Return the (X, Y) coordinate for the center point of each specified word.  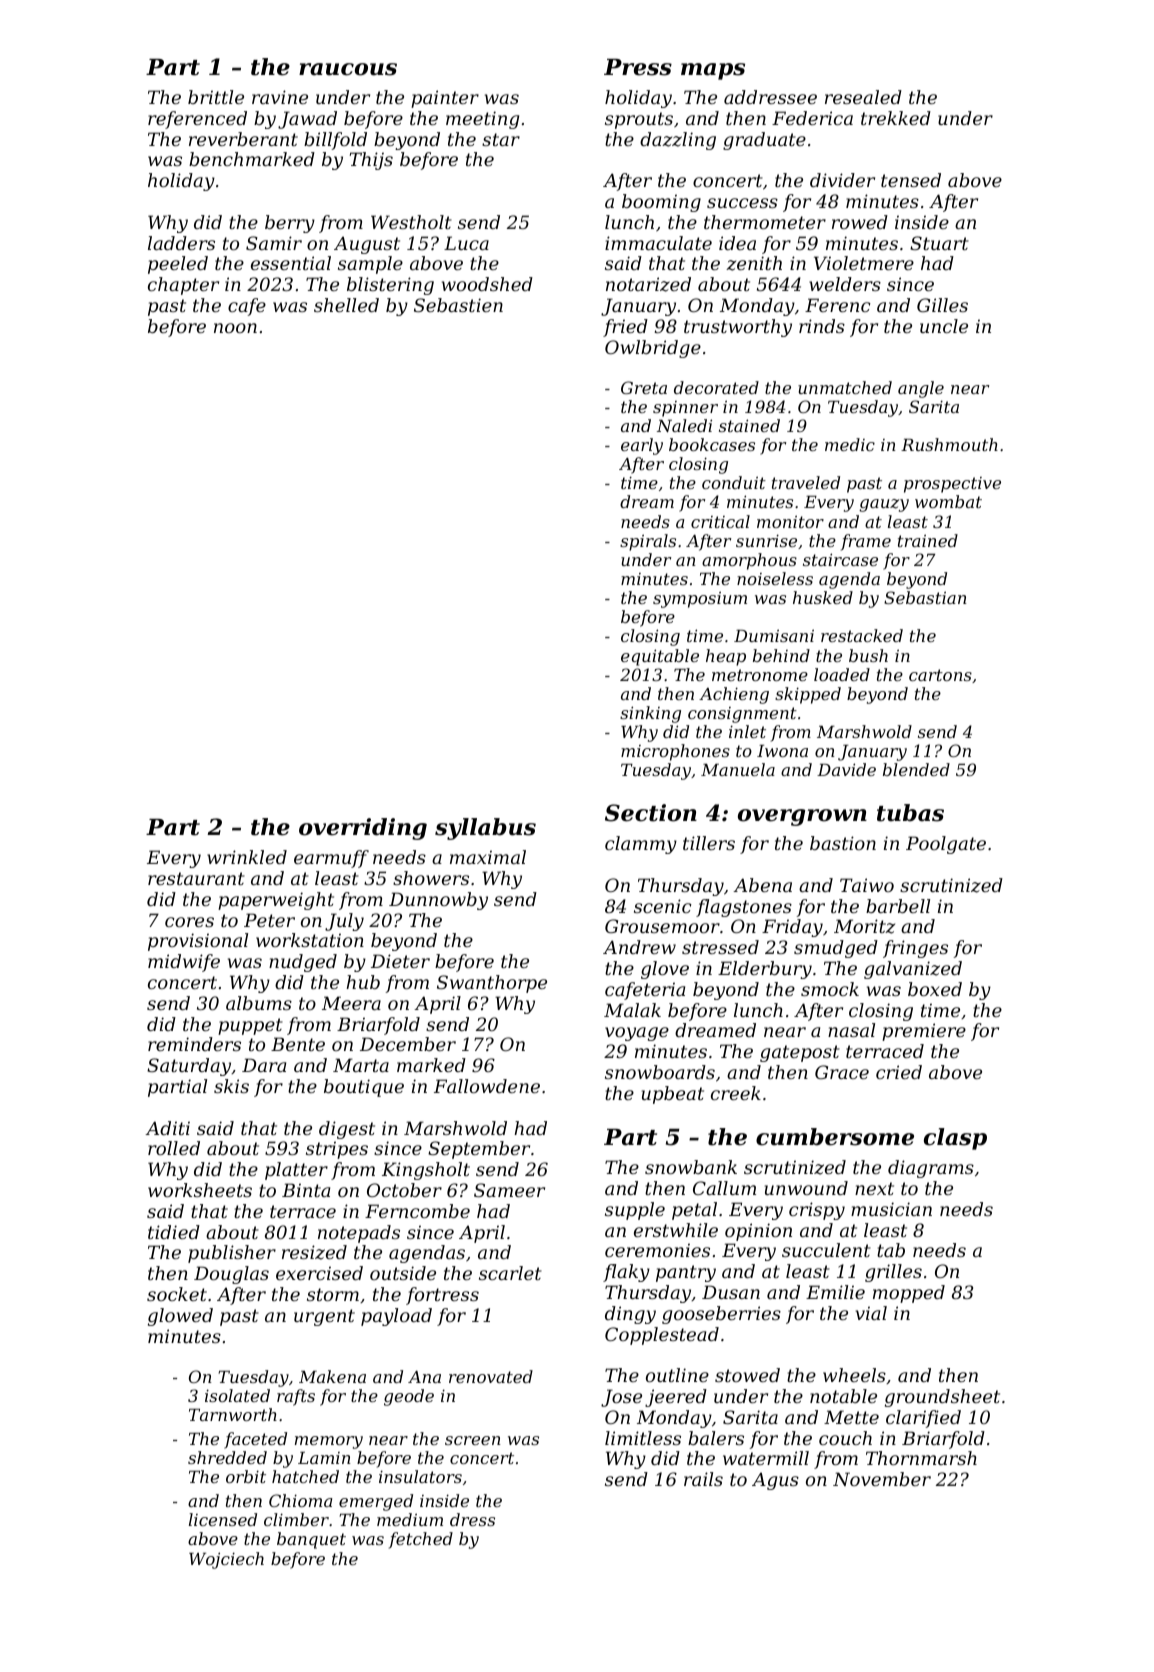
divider (842, 180)
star (501, 139)
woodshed (487, 284)
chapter (183, 286)
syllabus (485, 829)
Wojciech (226, 1560)
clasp (955, 1139)
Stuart (939, 243)
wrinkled (247, 857)
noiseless (775, 578)
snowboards (660, 1072)
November (882, 1479)
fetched (421, 1540)
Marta (361, 1065)
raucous (348, 69)
